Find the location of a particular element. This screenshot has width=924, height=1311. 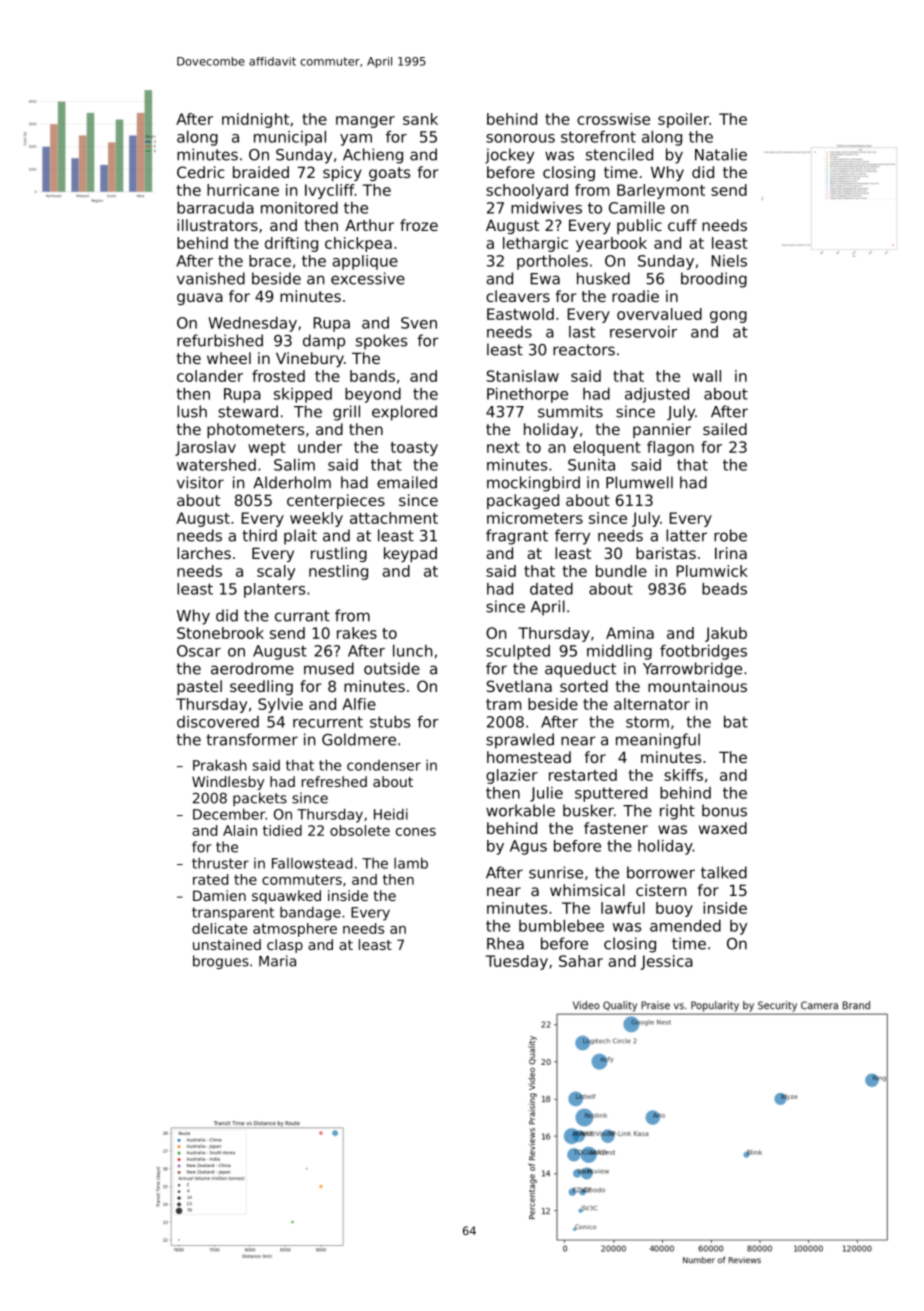

public is located at coordinates (639, 226).
